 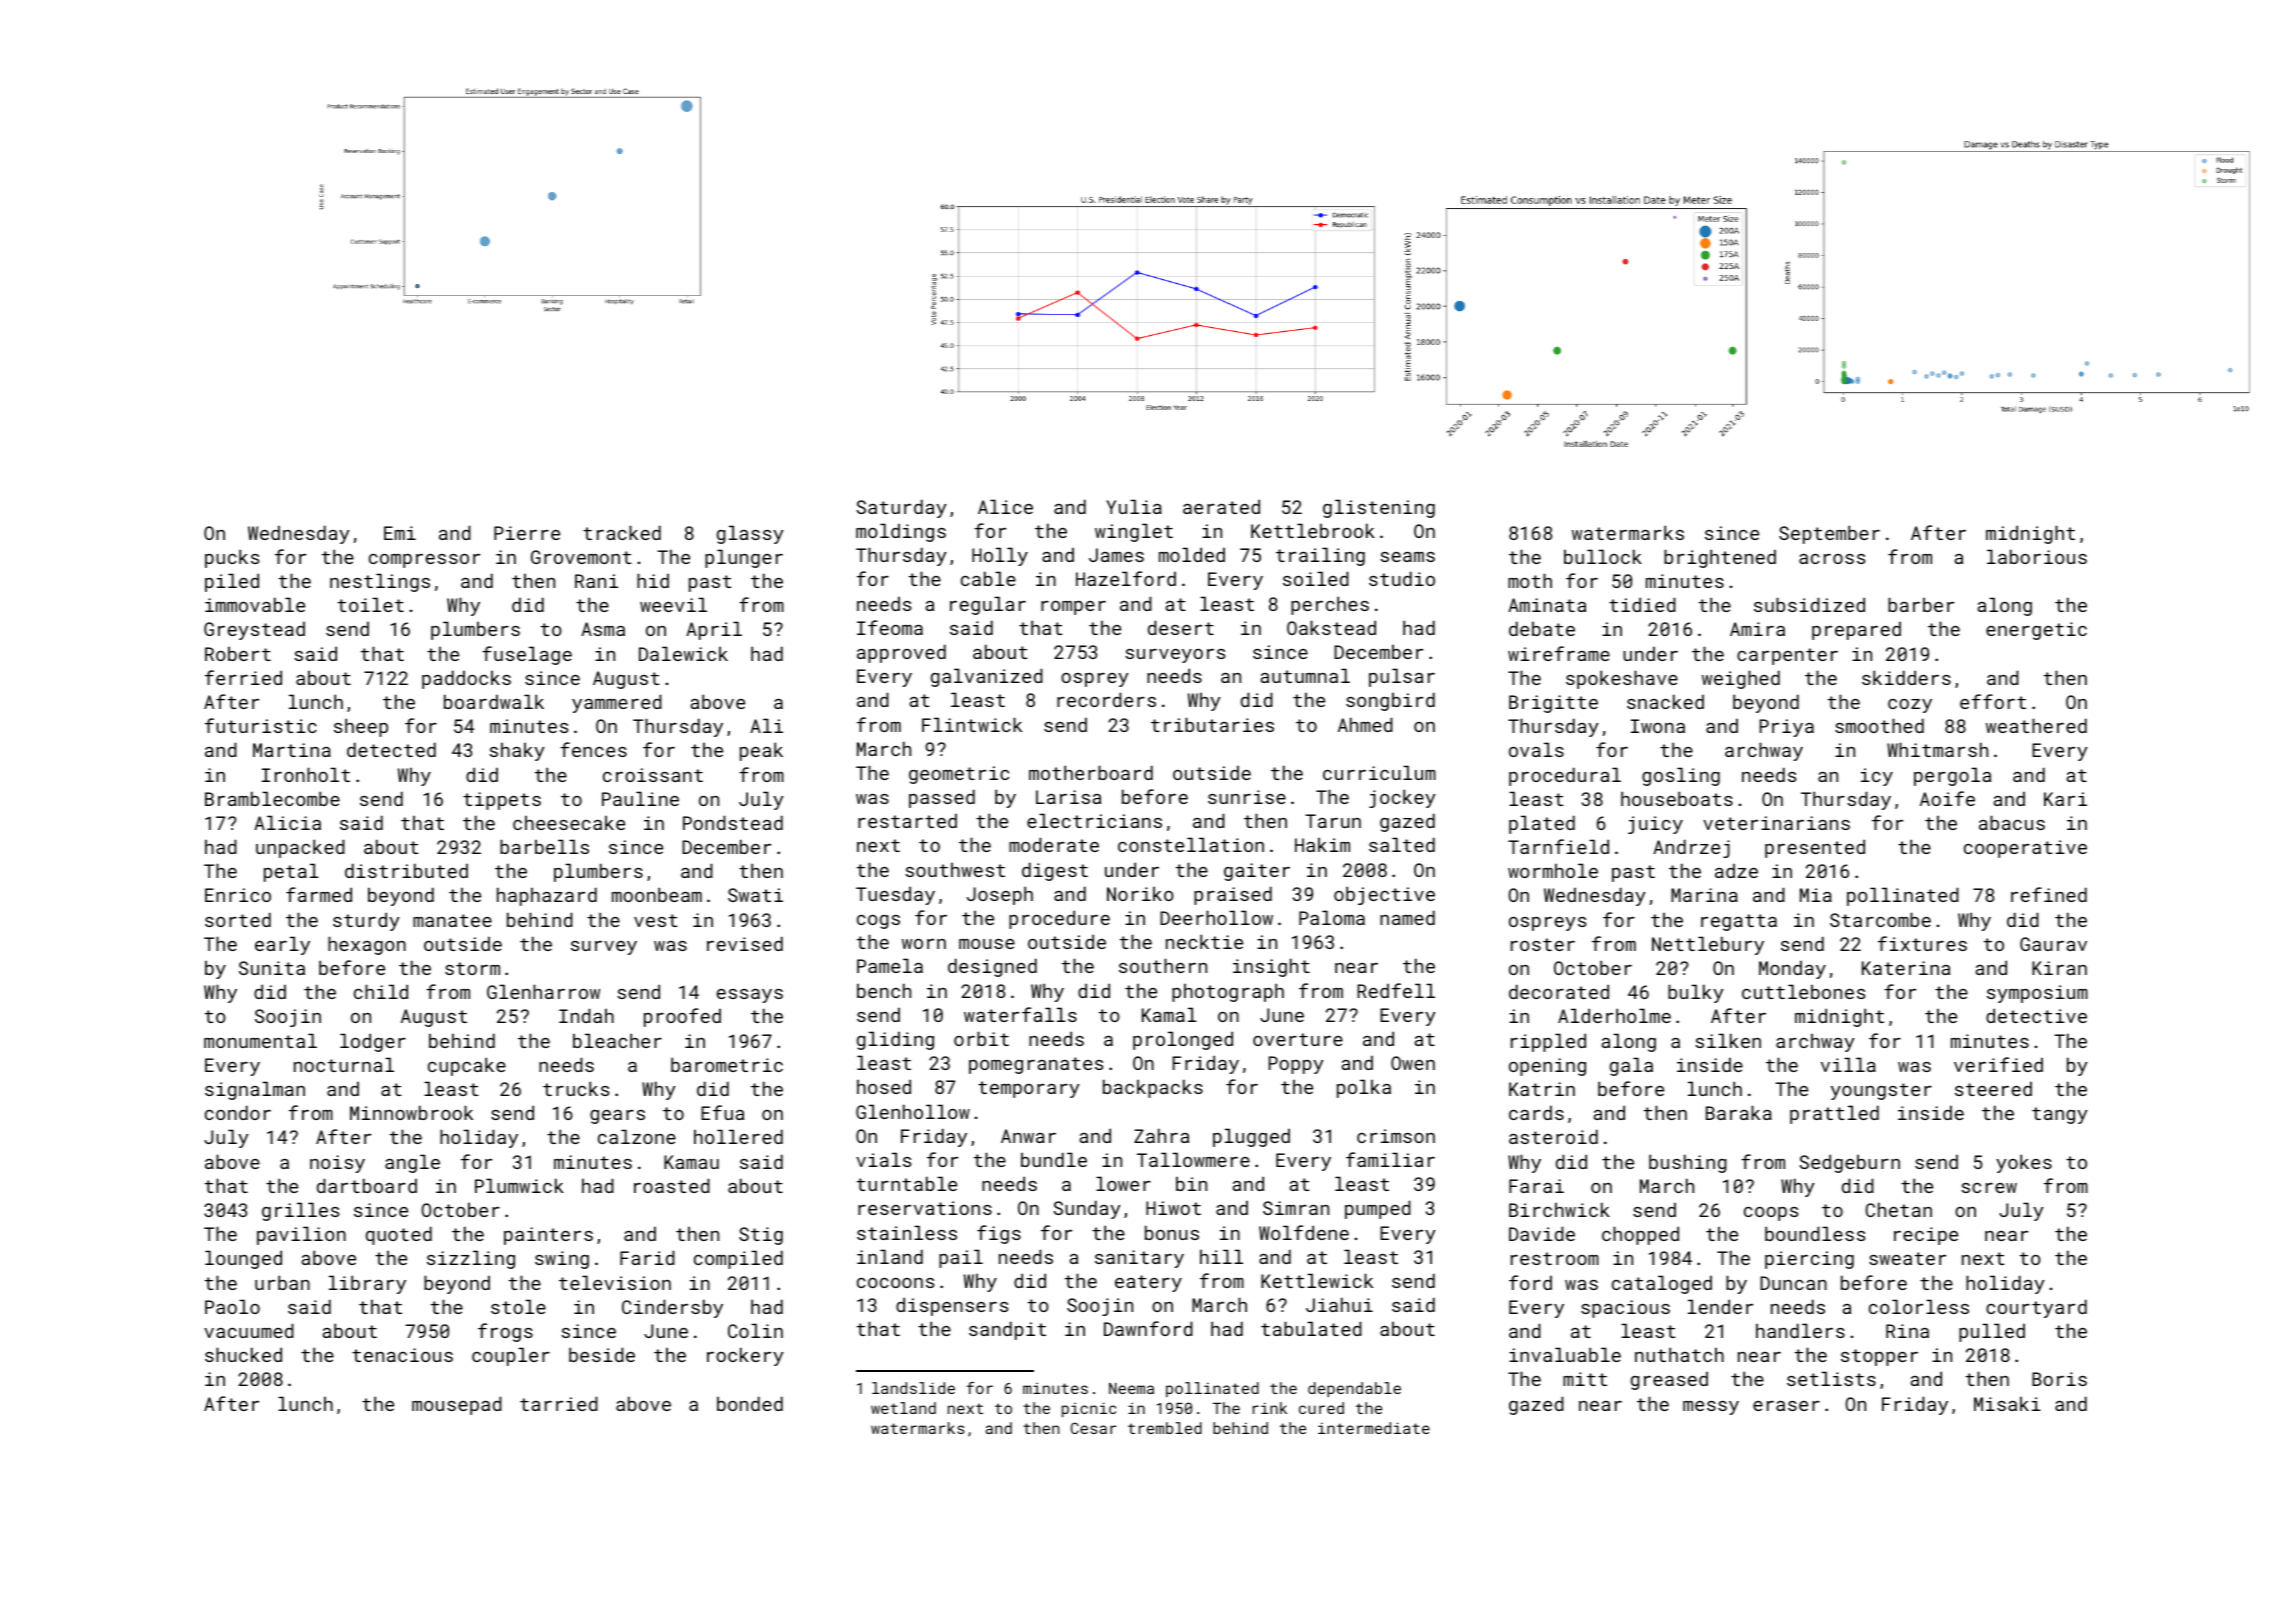 I want to click on Boris, so click(x=2059, y=1379).
